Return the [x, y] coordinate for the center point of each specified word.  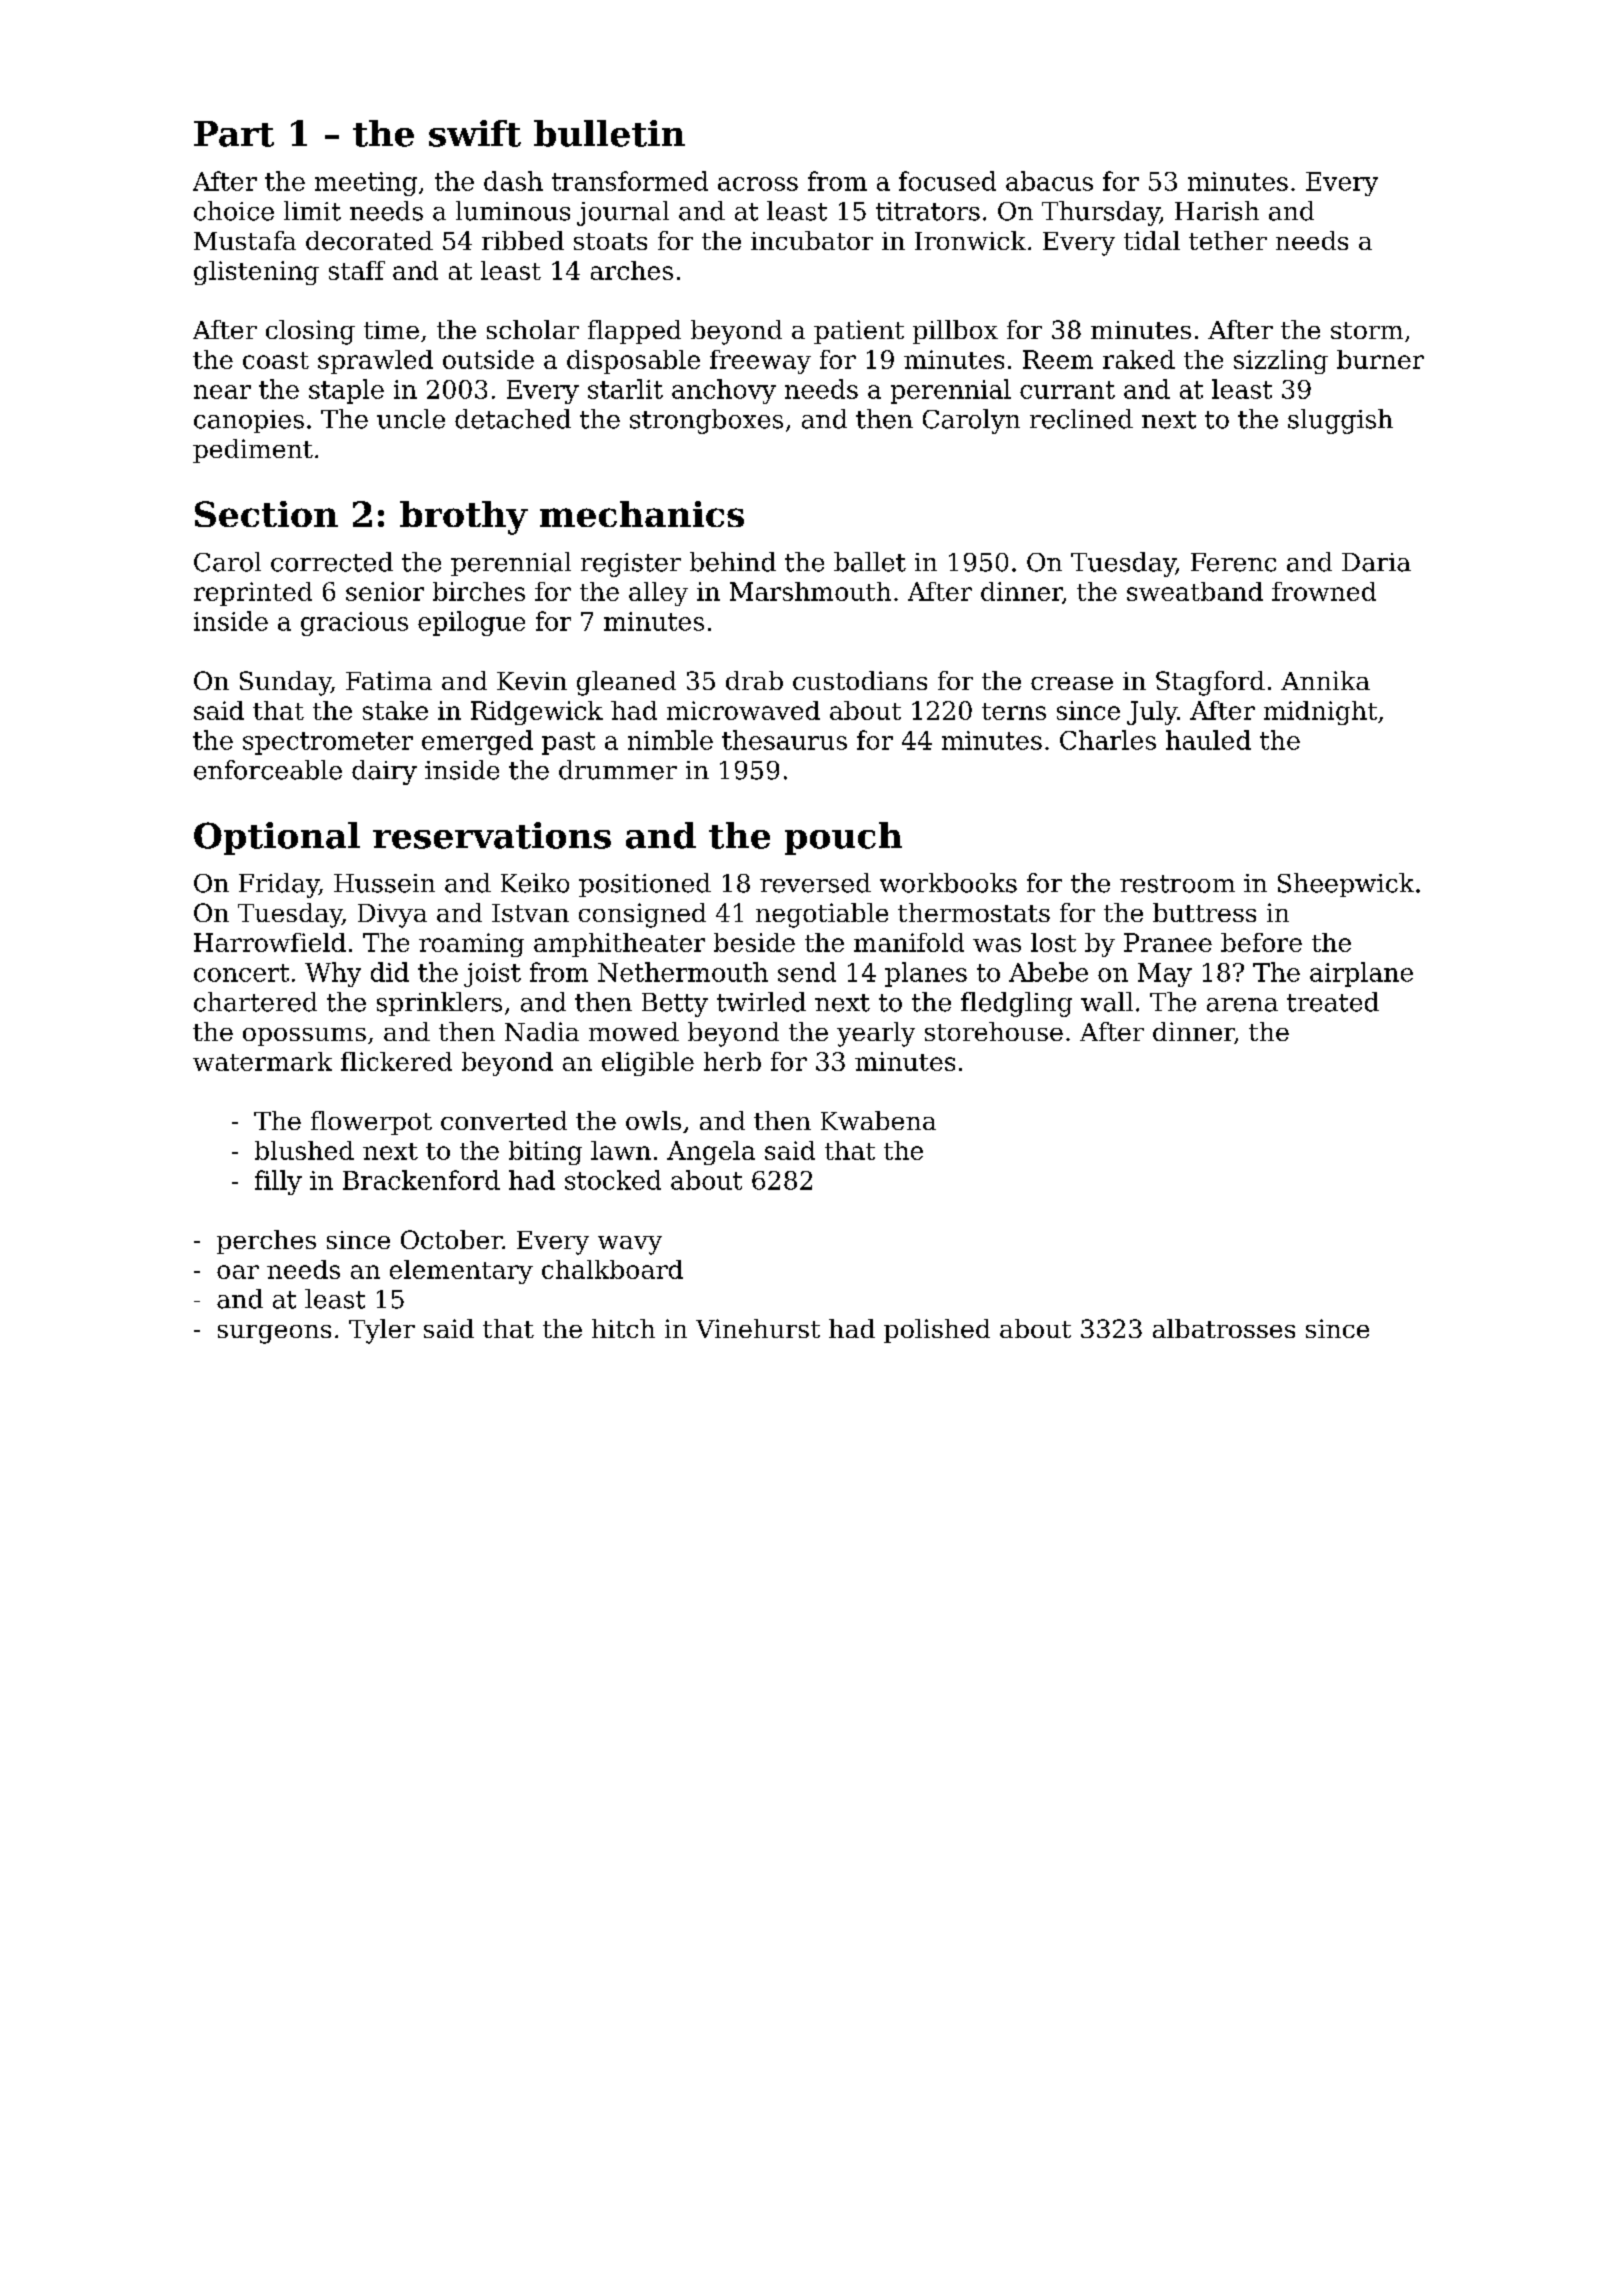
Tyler [382, 1331]
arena [1242, 1005]
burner [1380, 359]
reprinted [253, 594]
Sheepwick [1346, 885]
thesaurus [784, 740]
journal [623, 213]
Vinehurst [758, 1328]
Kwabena [878, 1120]
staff [357, 270]
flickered [396, 1061]
